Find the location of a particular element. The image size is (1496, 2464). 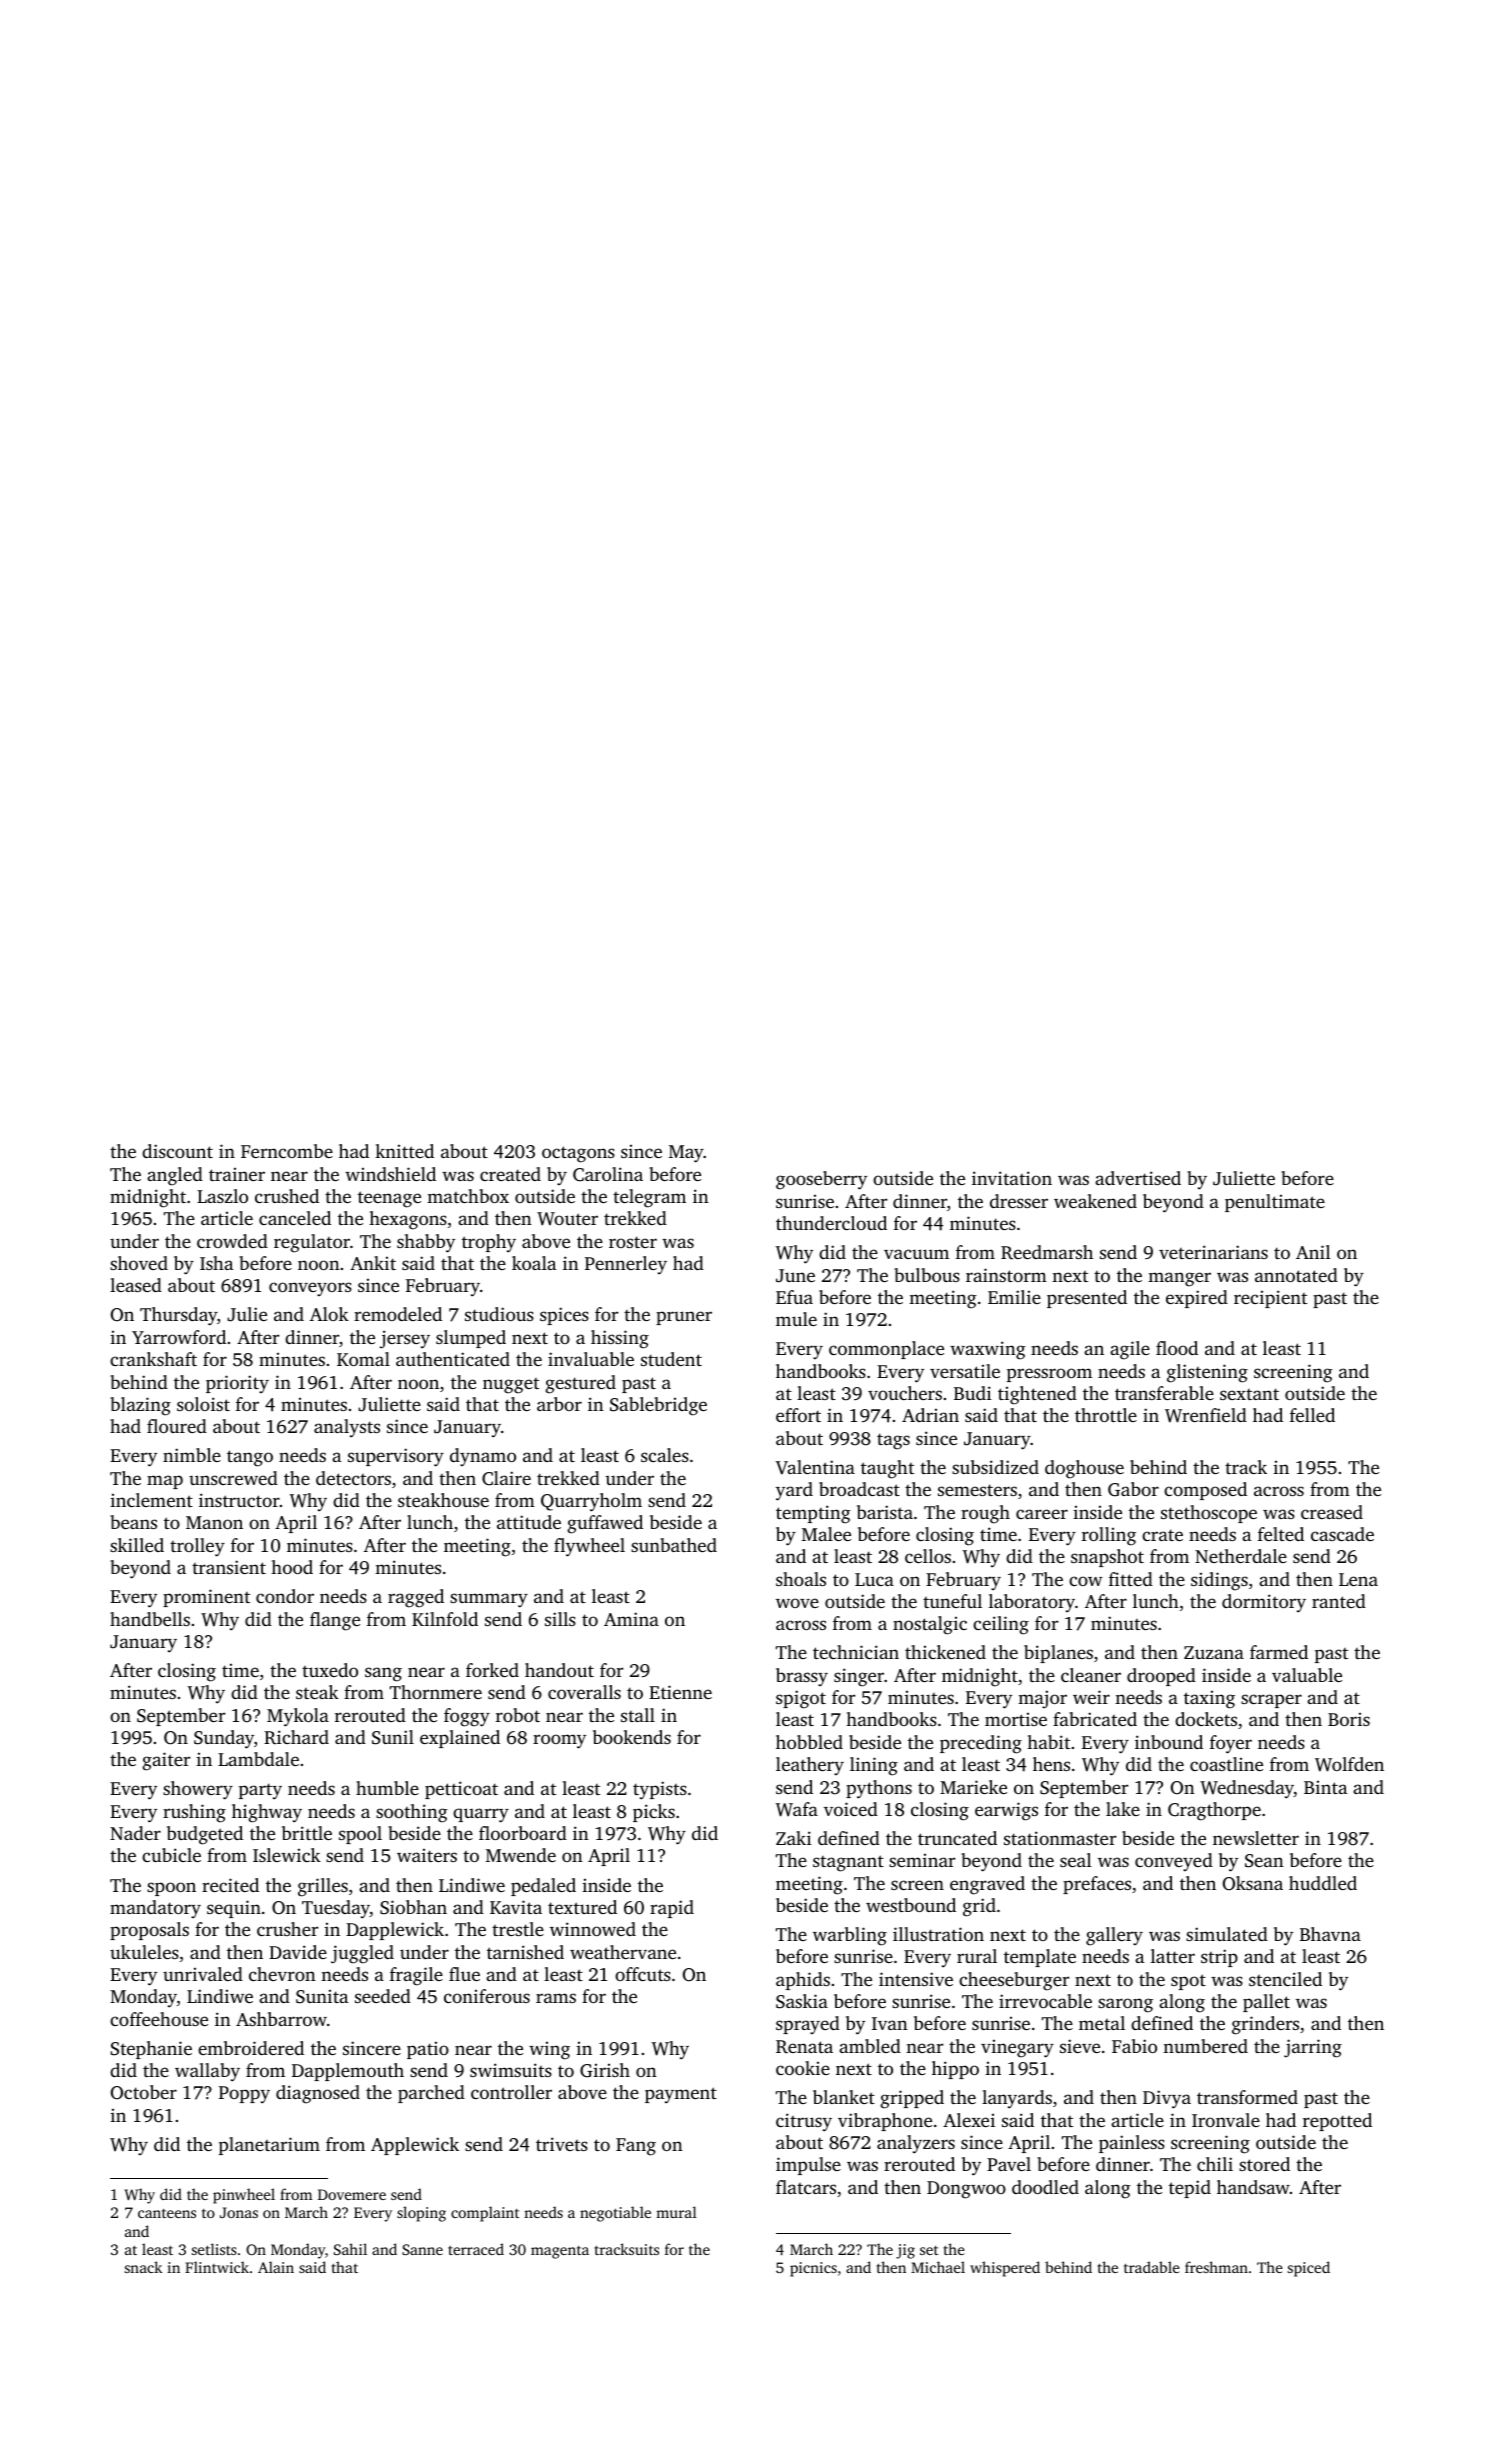

thickened is located at coordinates (945, 1652).
